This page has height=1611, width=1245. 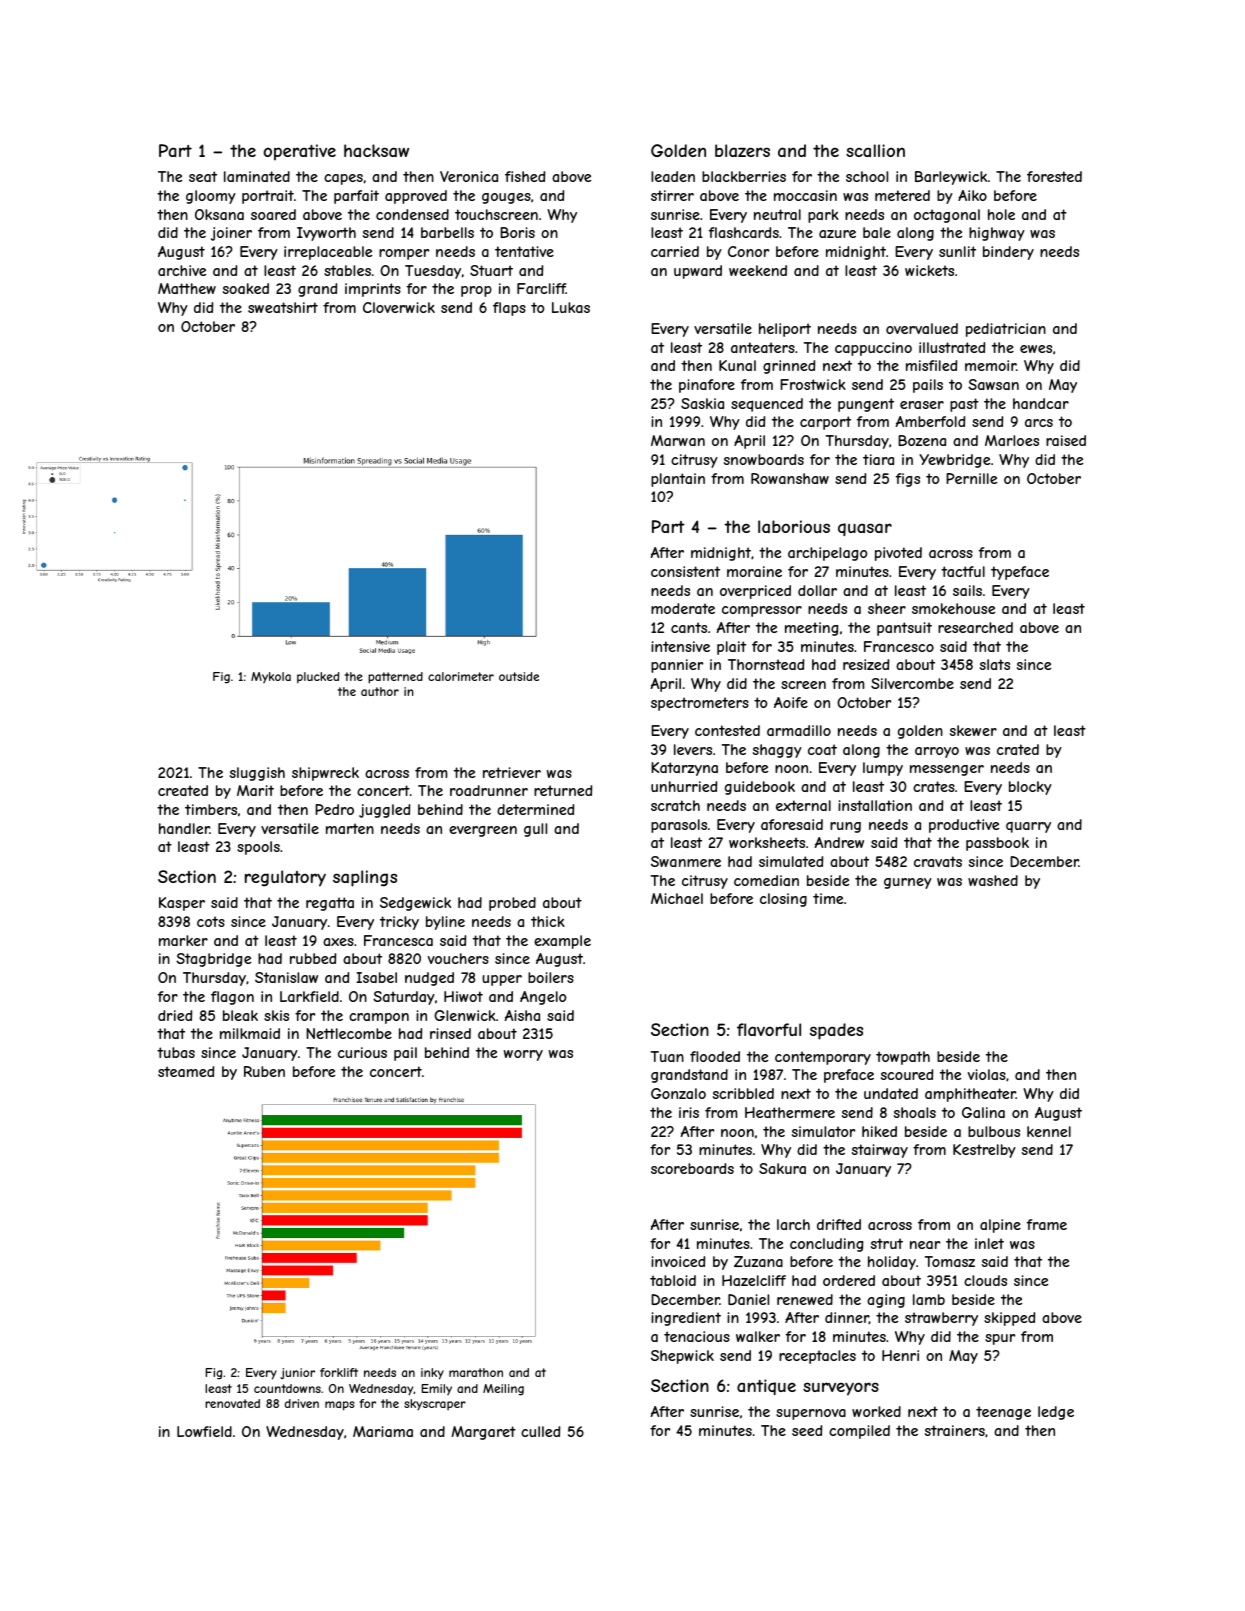 I want to click on shaggy, so click(x=777, y=751).
